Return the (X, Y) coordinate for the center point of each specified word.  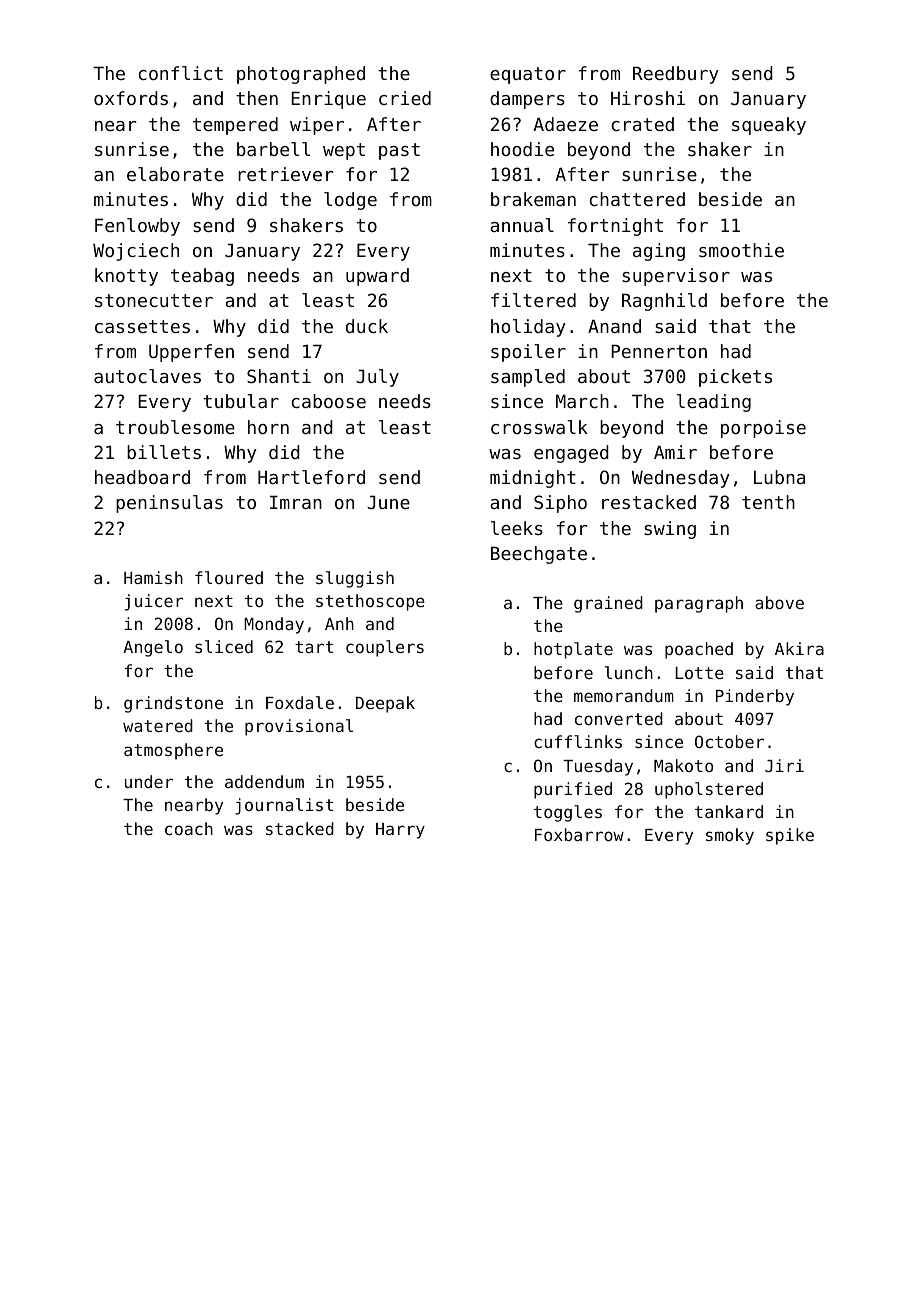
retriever (285, 174)
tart (314, 647)
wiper (317, 126)
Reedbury (676, 75)
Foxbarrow (579, 834)
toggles (568, 813)
